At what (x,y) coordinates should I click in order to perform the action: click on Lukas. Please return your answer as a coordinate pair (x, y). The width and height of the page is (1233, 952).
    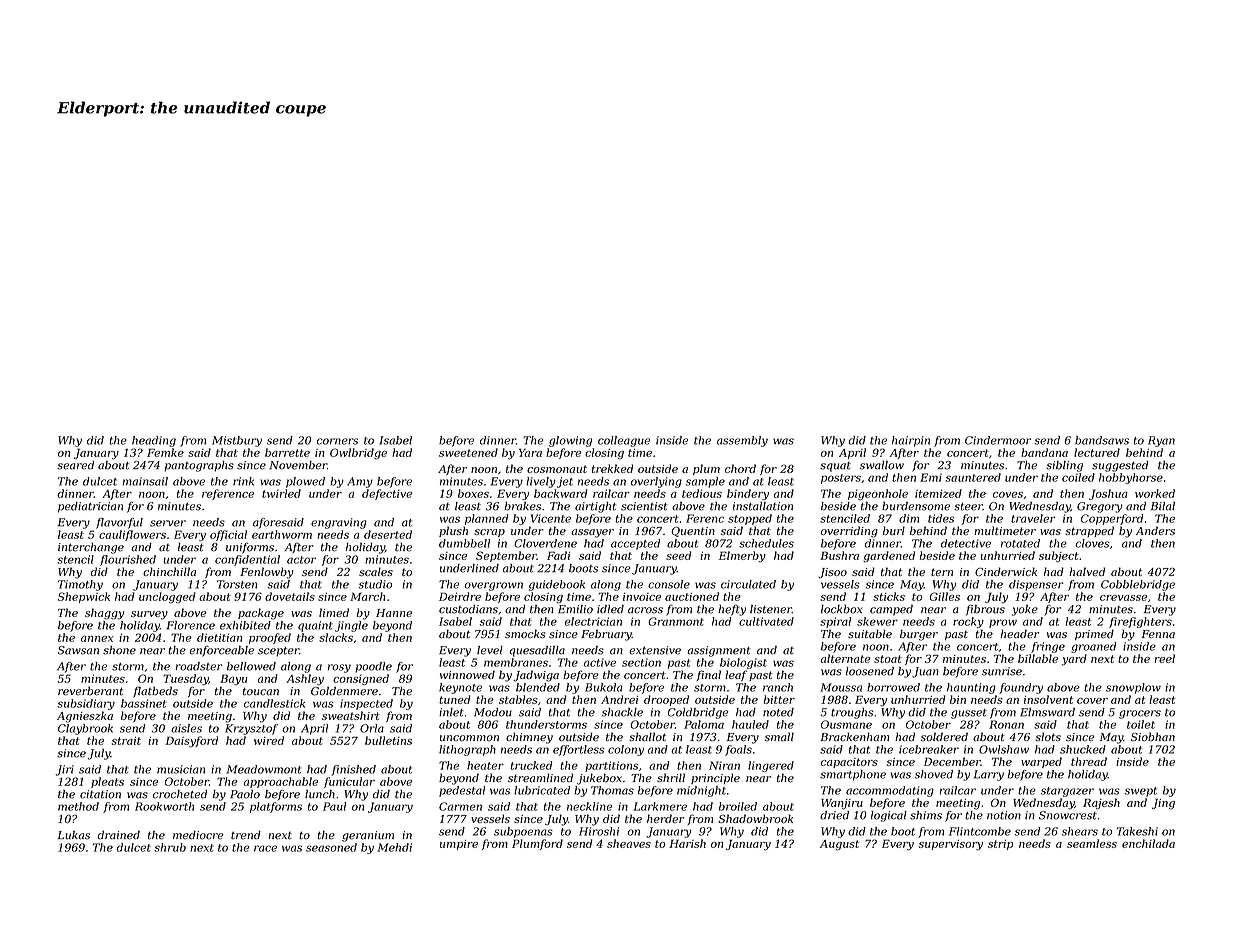
    Looking at the image, I should click on (73, 835).
